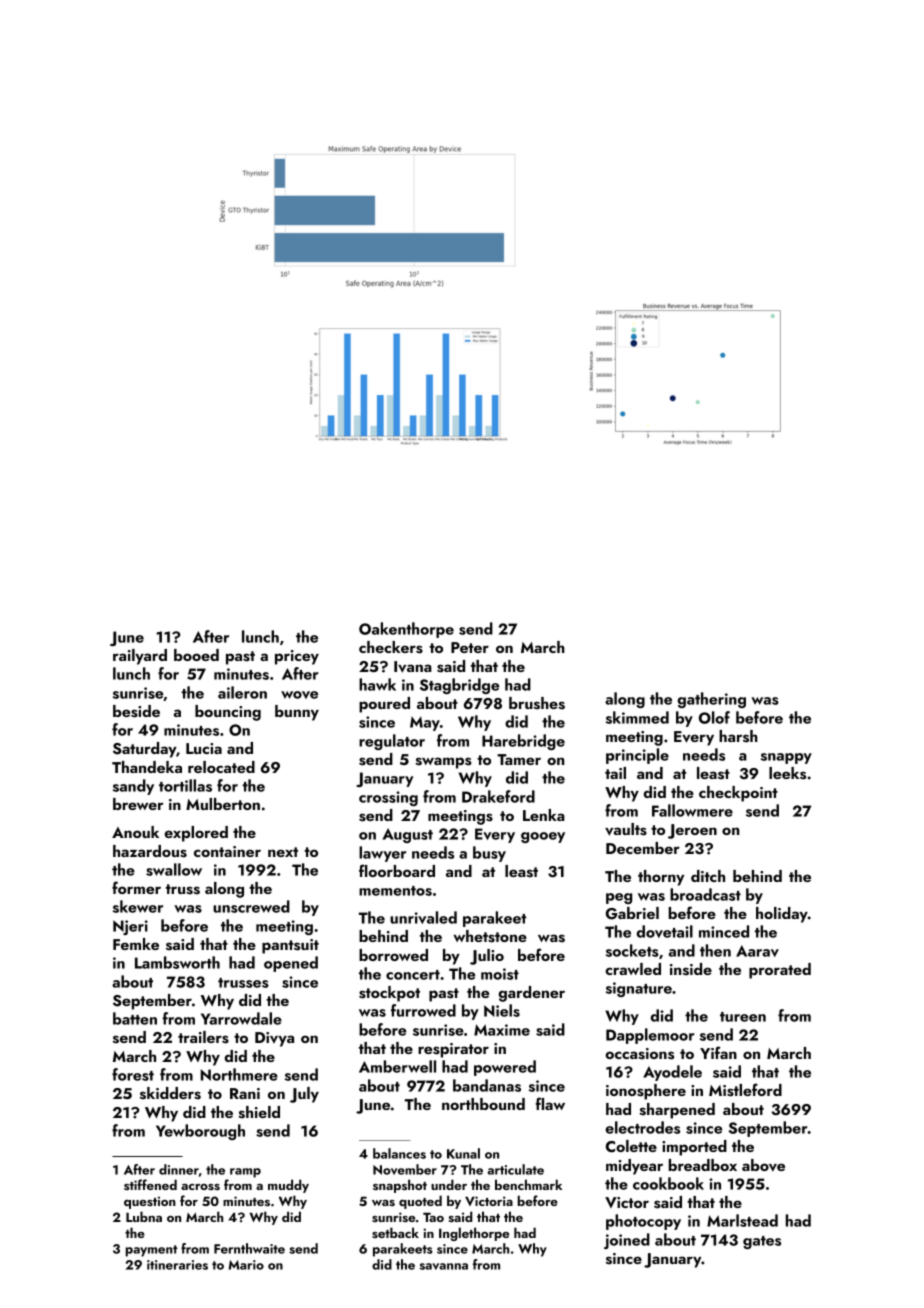 The height and width of the image is (1308, 924). I want to click on Peter, so click(470, 647).
